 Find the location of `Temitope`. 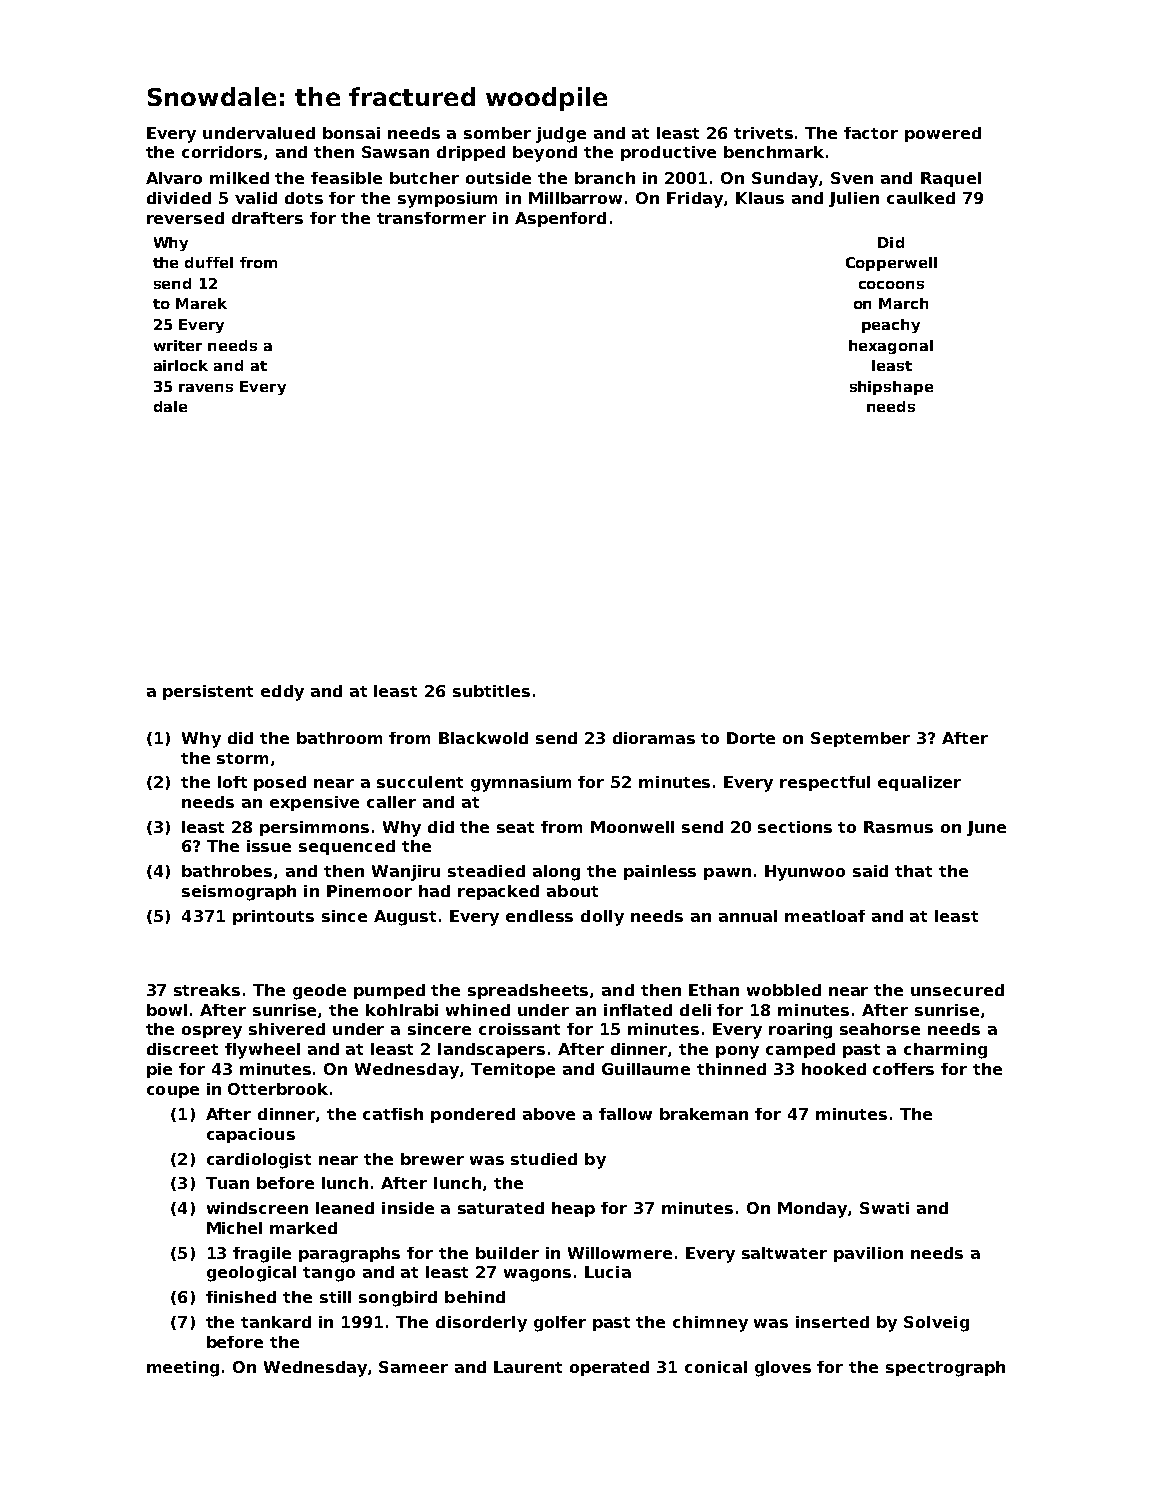

Temitope is located at coordinates (513, 1070).
